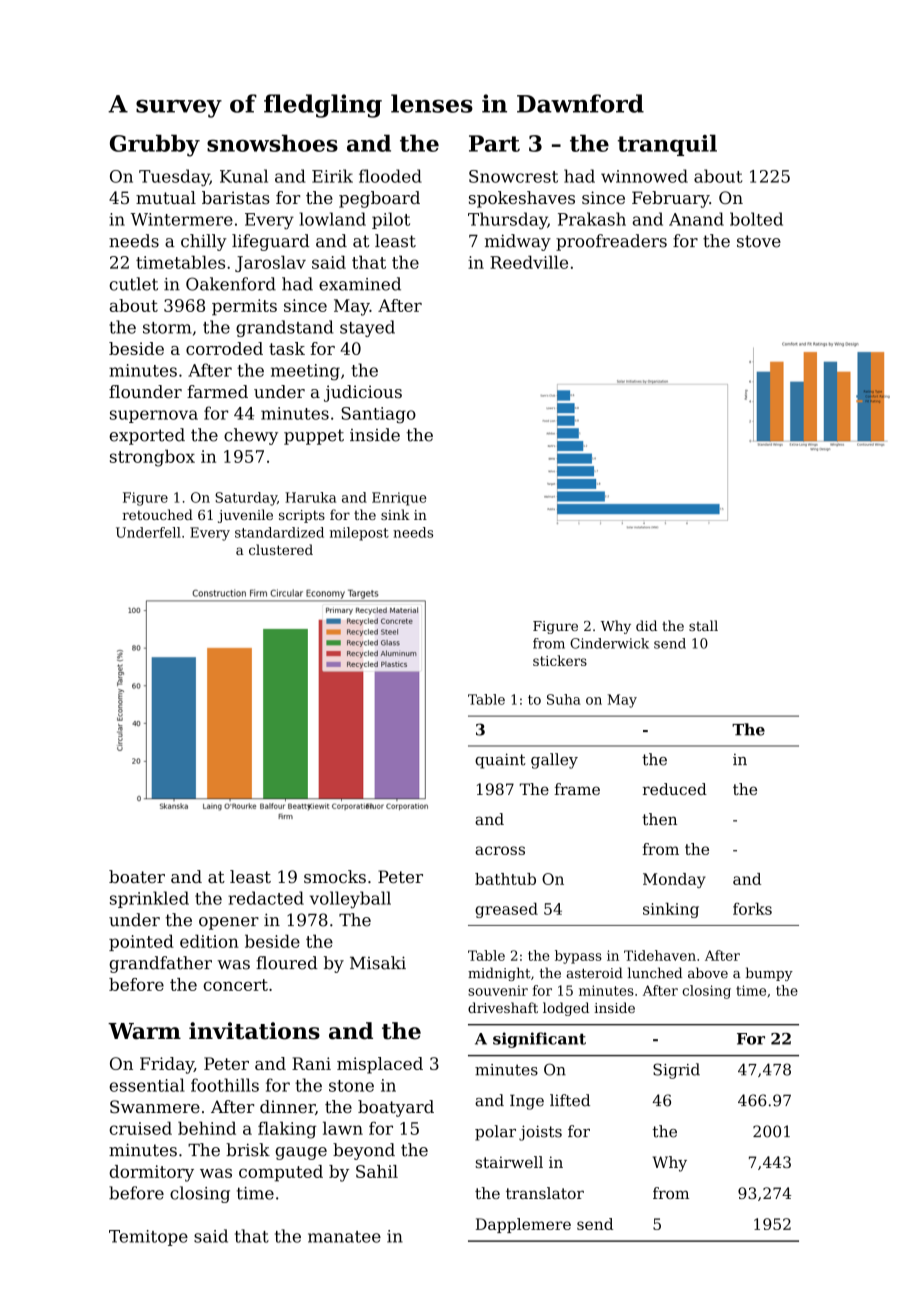 The height and width of the image is (1316, 908). Describe the element at coordinates (759, 241) in the image. I see `stove` at that location.
